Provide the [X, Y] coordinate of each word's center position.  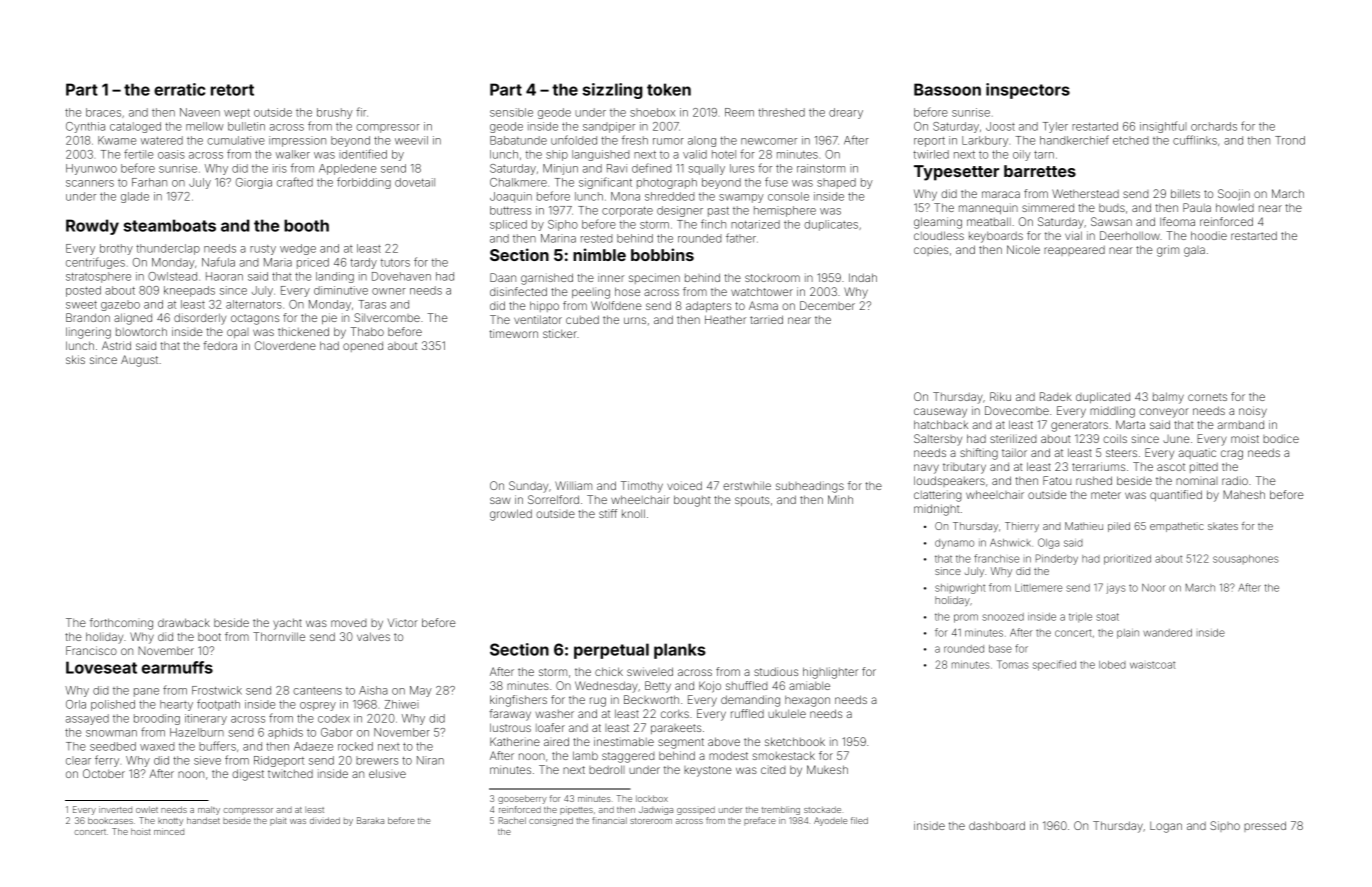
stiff [608, 513]
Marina [558, 238]
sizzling [612, 91]
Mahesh [1244, 494]
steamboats [169, 225]
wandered [1167, 633]
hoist [140, 831]
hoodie [1209, 235]
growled [511, 515]
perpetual [611, 651]
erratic [179, 89]
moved [348, 623]
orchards [1214, 126]
